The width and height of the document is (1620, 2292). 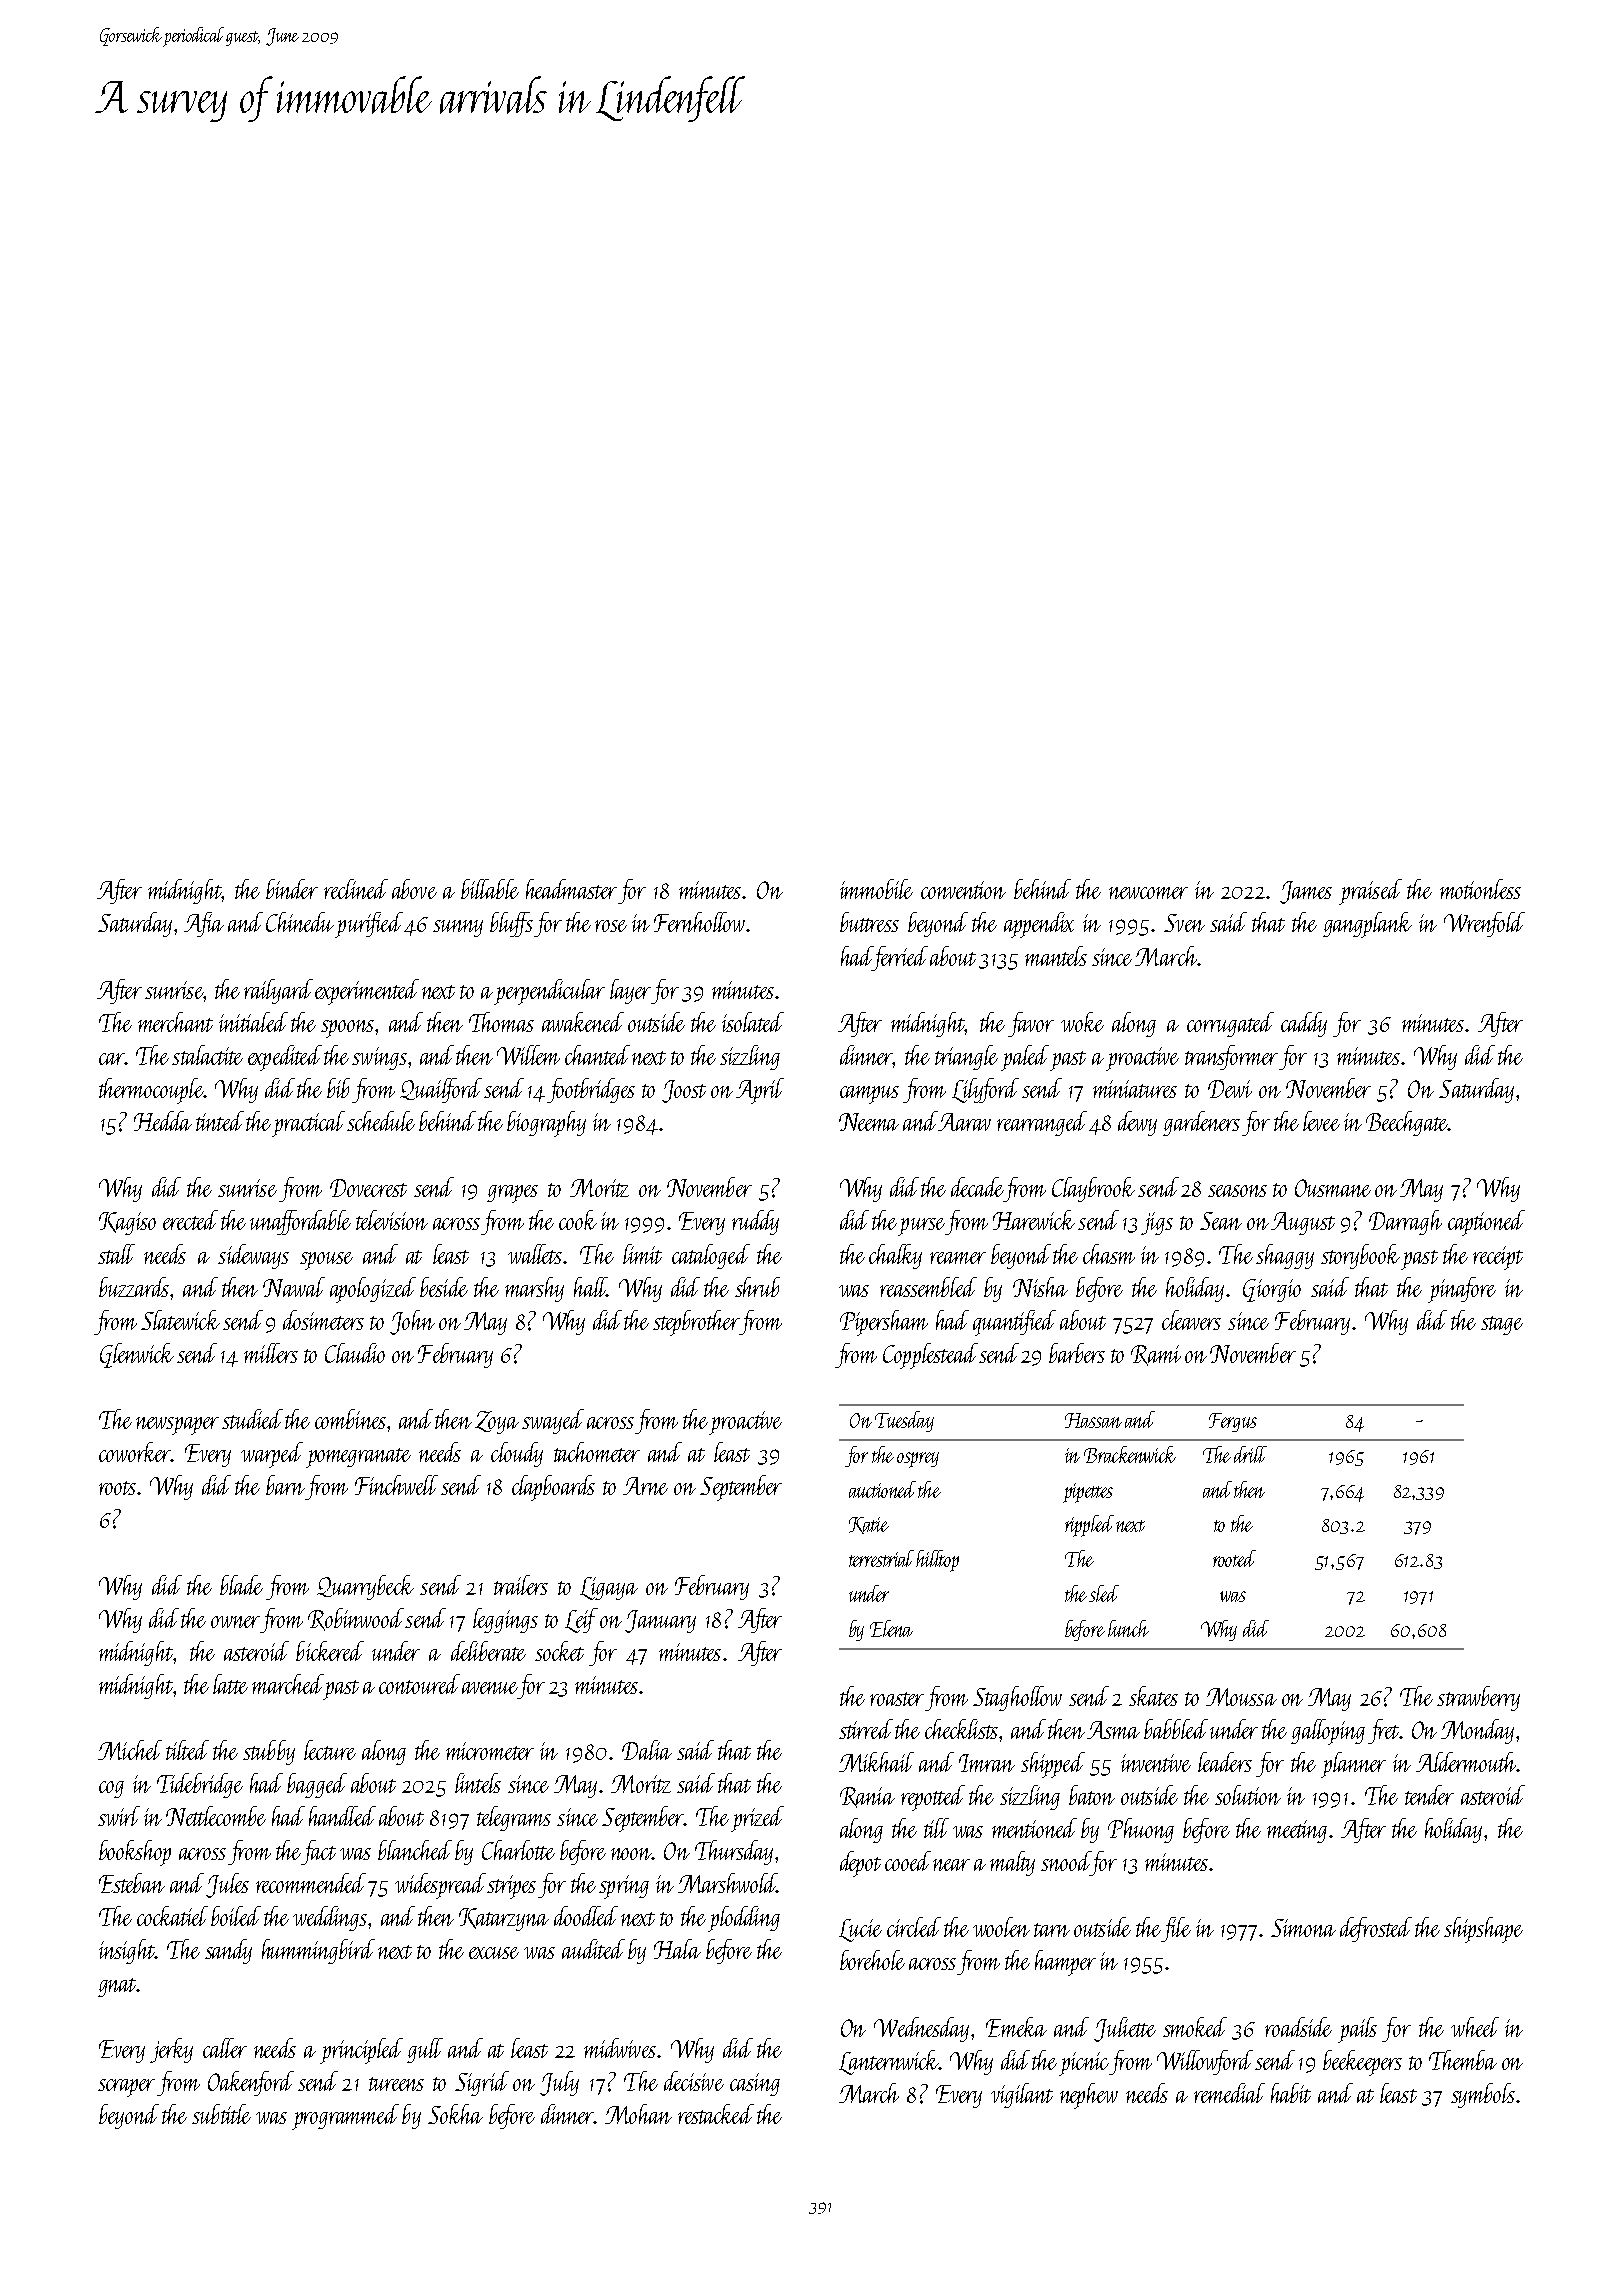 I want to click on convention, so click(x=963, y=890).
